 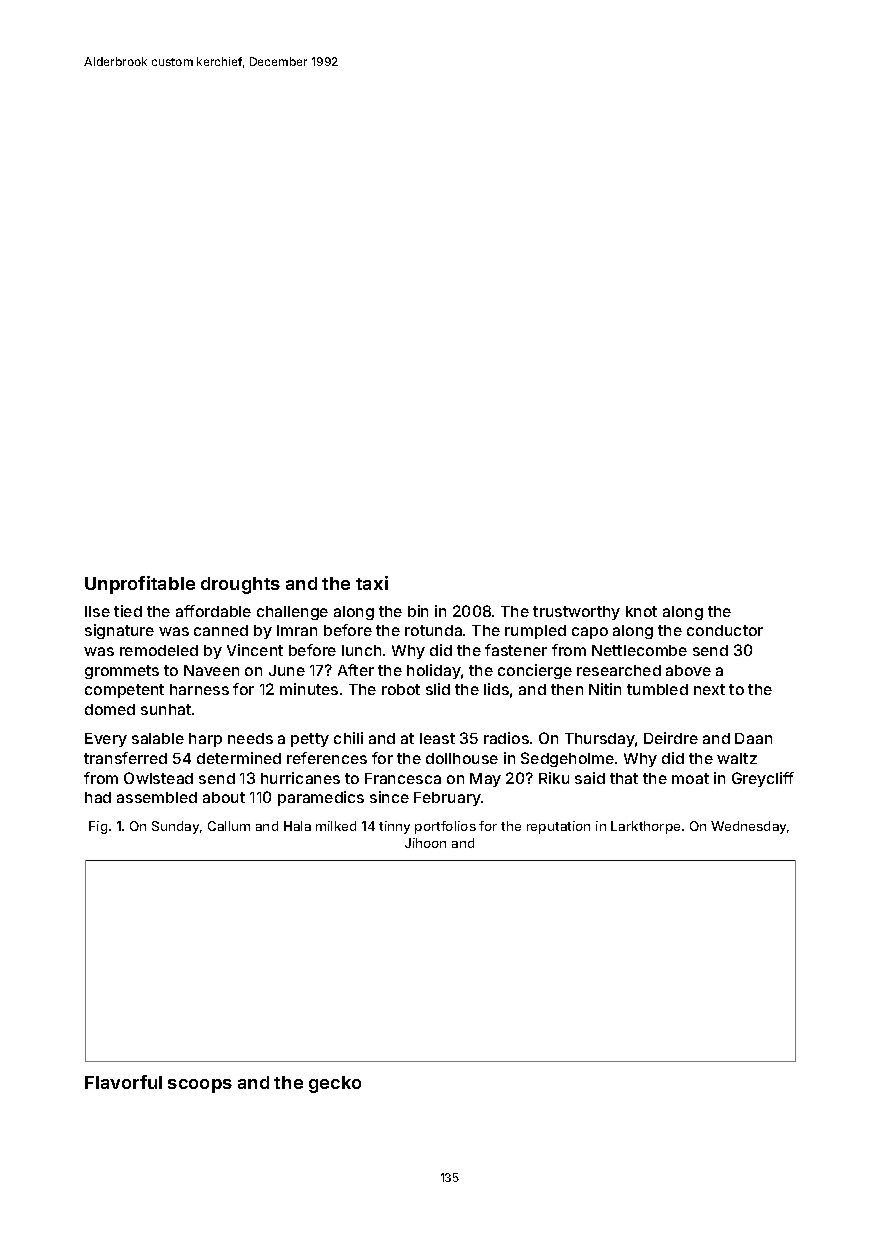 I want to click on Wednesday, so click(x=748, y=827).
